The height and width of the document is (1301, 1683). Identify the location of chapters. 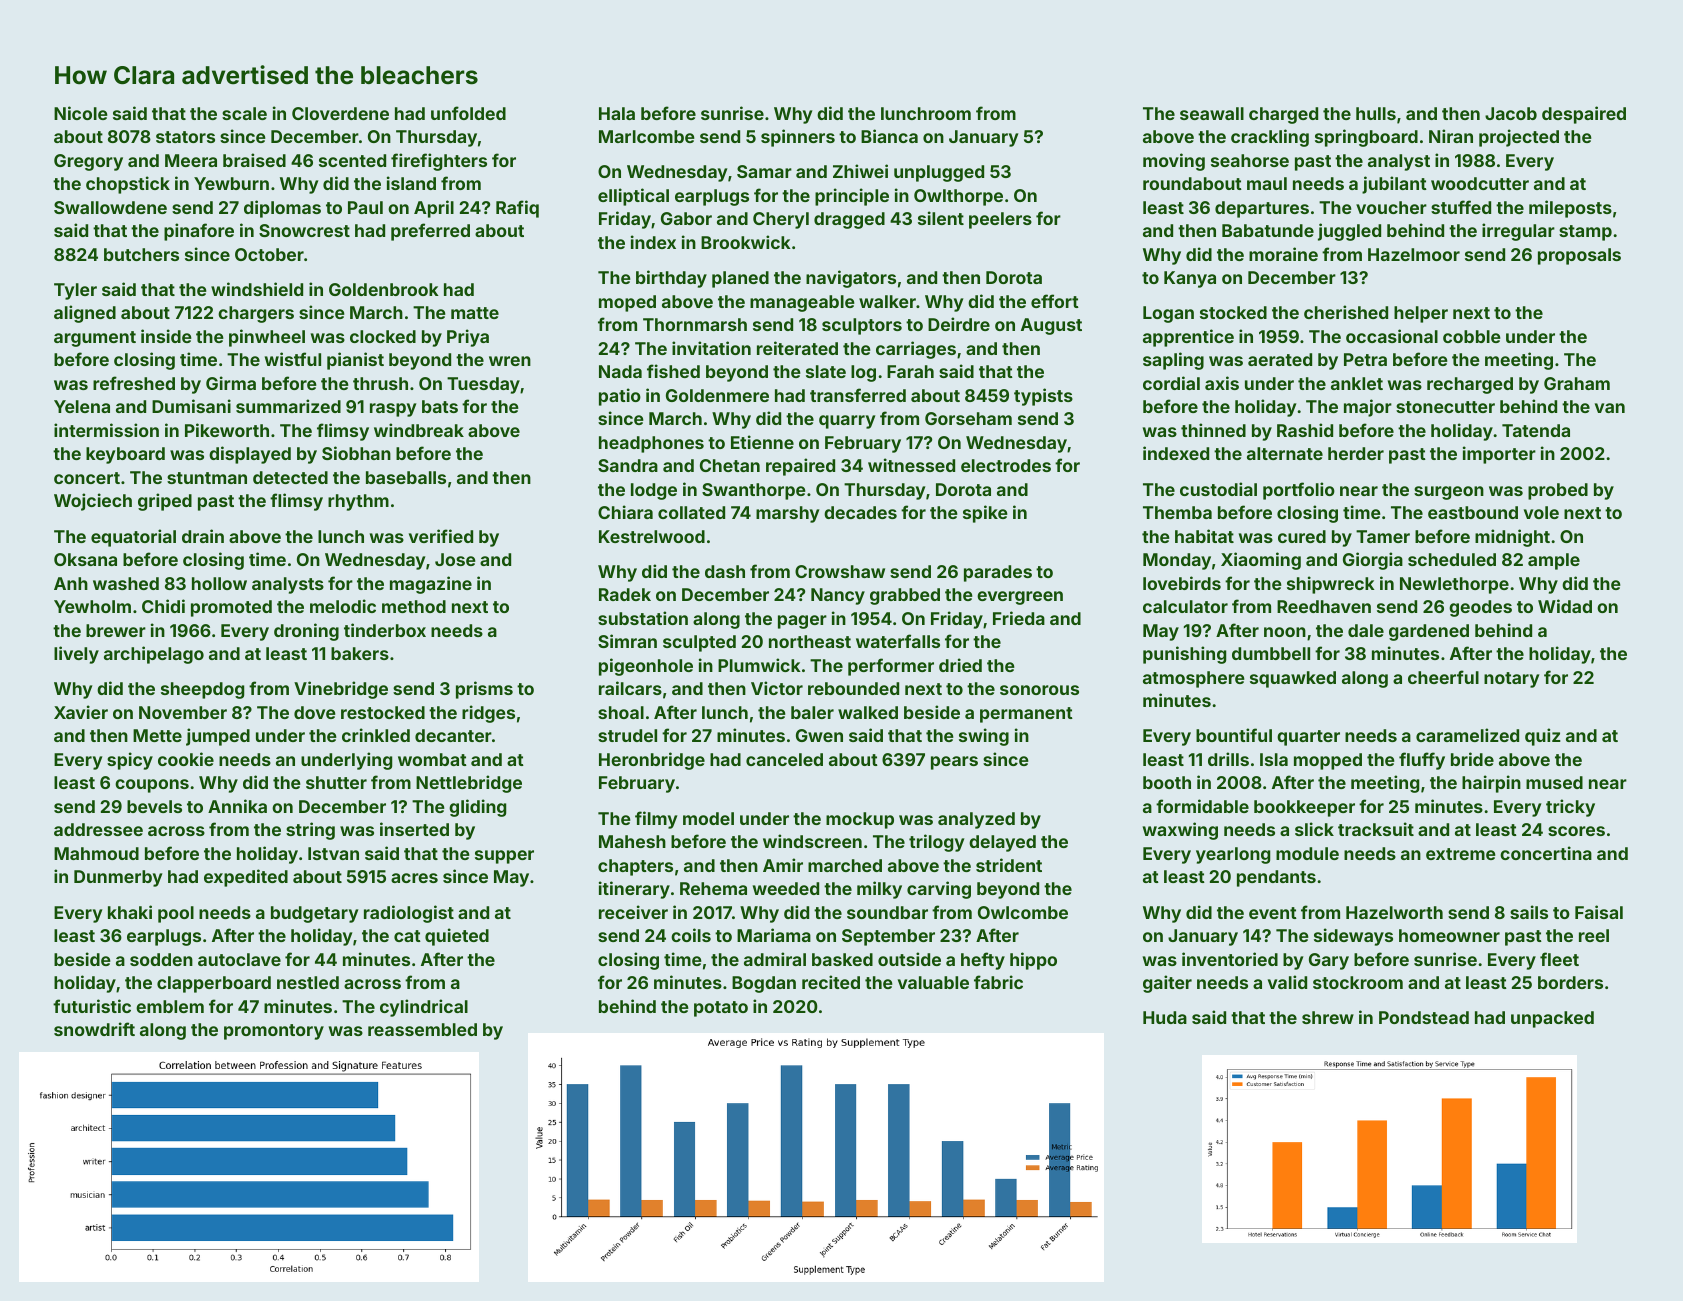
(635, 867).
